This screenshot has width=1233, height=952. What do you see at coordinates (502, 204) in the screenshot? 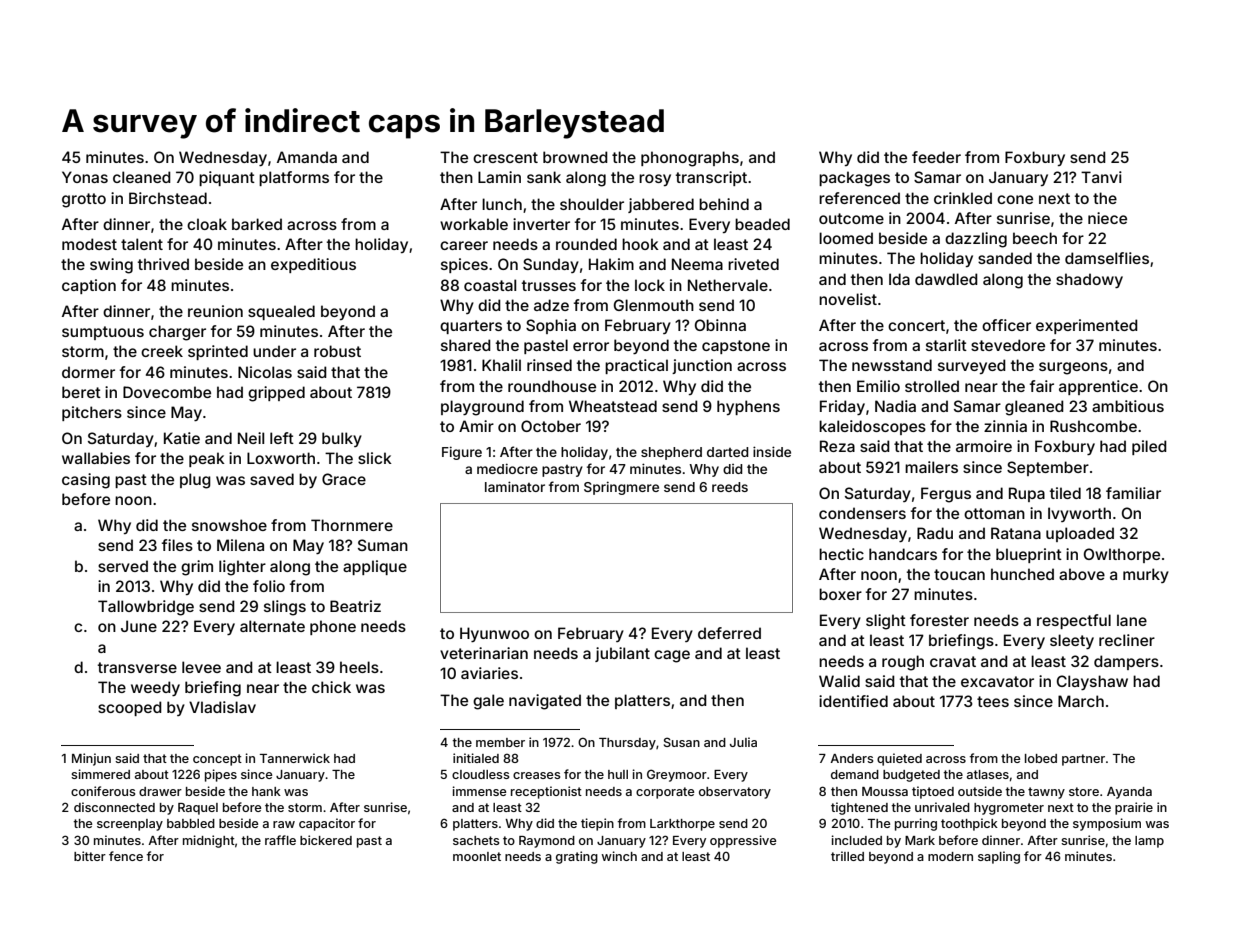
I see `lunch` at bounding box center [502, 204].
